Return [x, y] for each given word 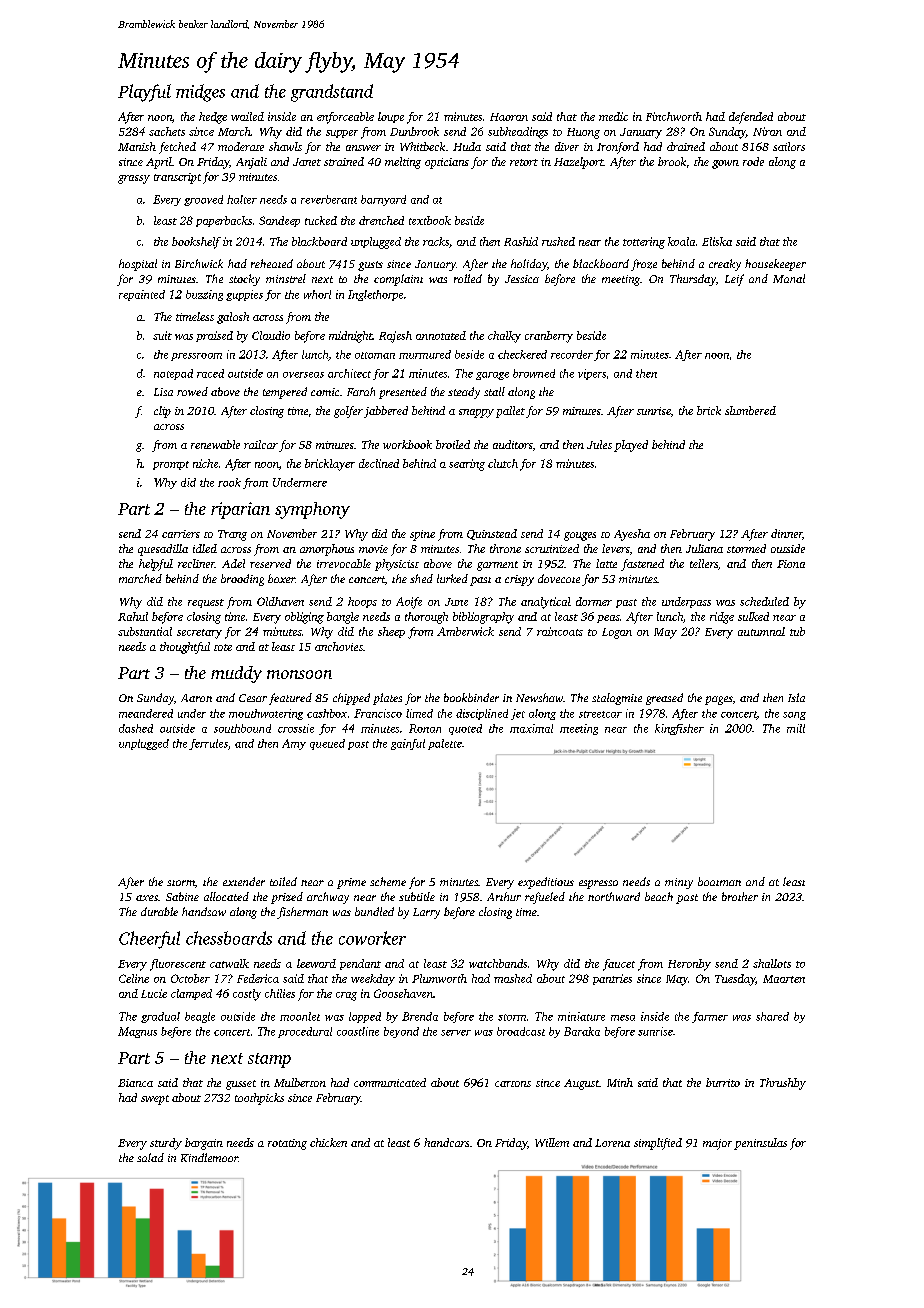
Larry [426, 913]
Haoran [509, 117]
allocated [226, 896]
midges [200, 93]
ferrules [208, 744]
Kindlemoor [209, 1157]
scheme [388, 881]
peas [608, 619]
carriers [181, 534]
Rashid [521, 241]
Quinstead [492, 534]
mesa [623, 1018]
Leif [734, 280]
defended [751, 118]
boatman [719, 881]
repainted [142, 295]
